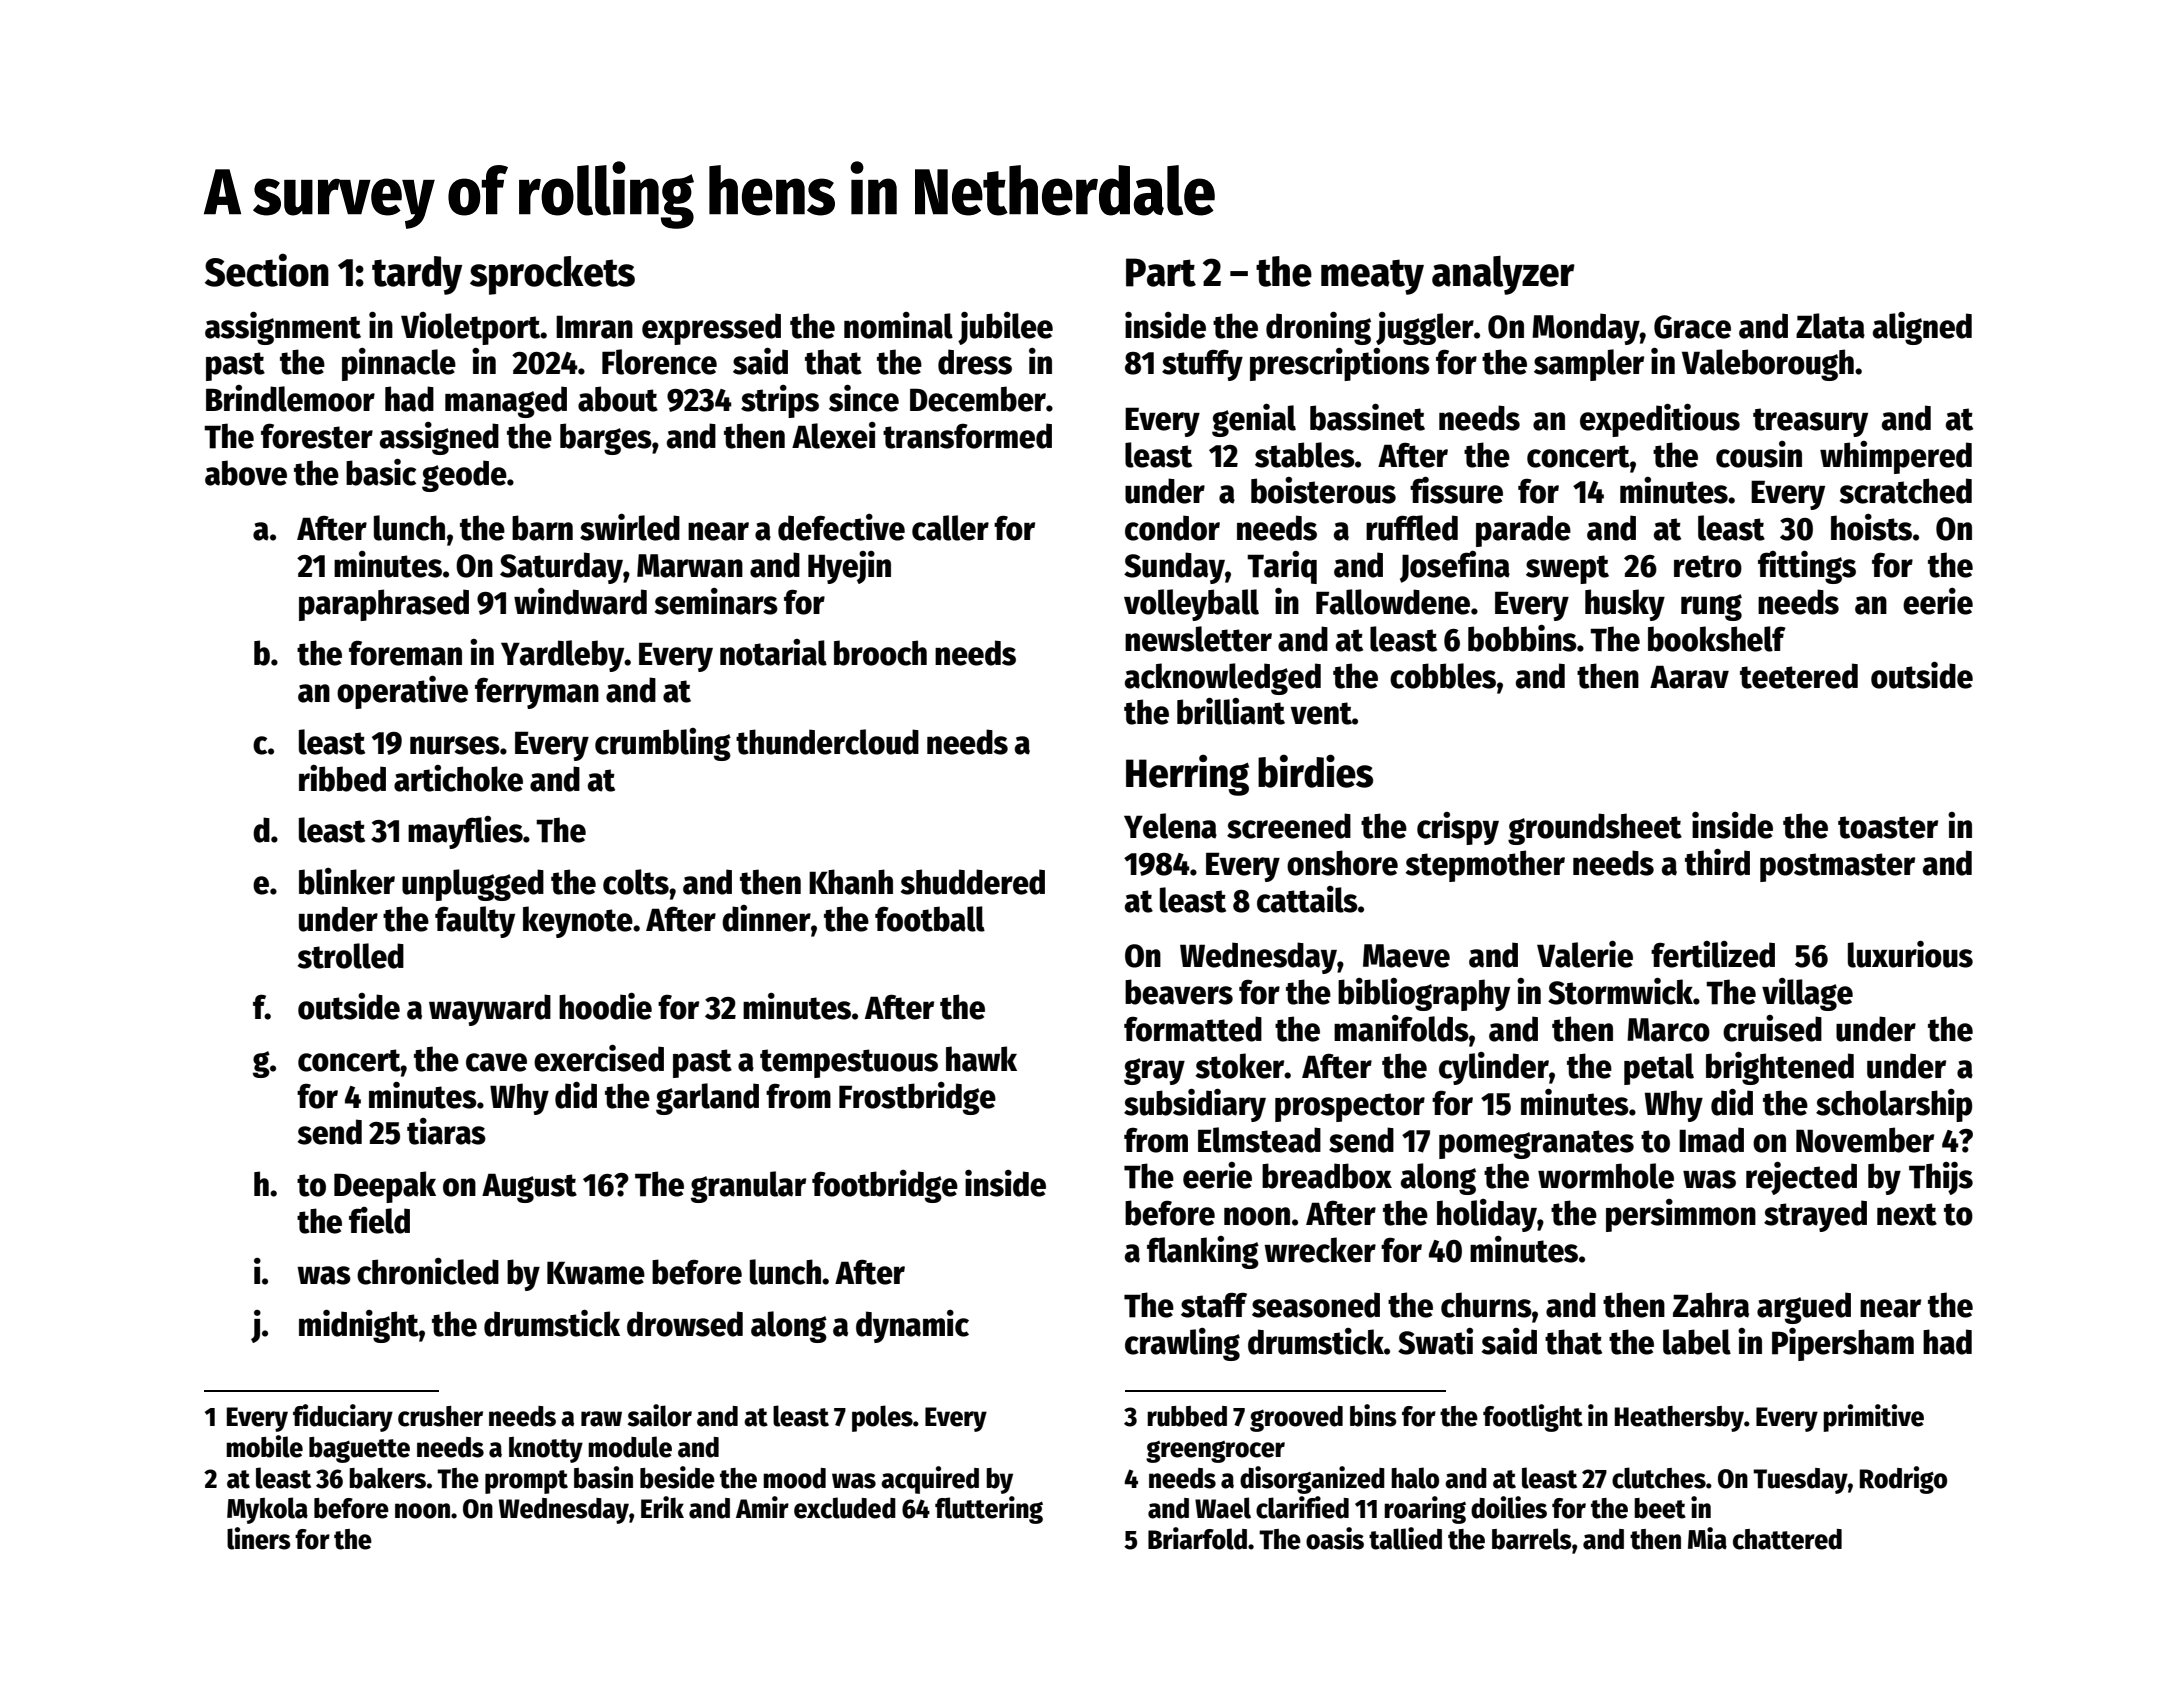 The image size is (2178, 1683). Describe the element at coordinates (1837, 867) in the screenshot. I see `postmaster` at that location.
